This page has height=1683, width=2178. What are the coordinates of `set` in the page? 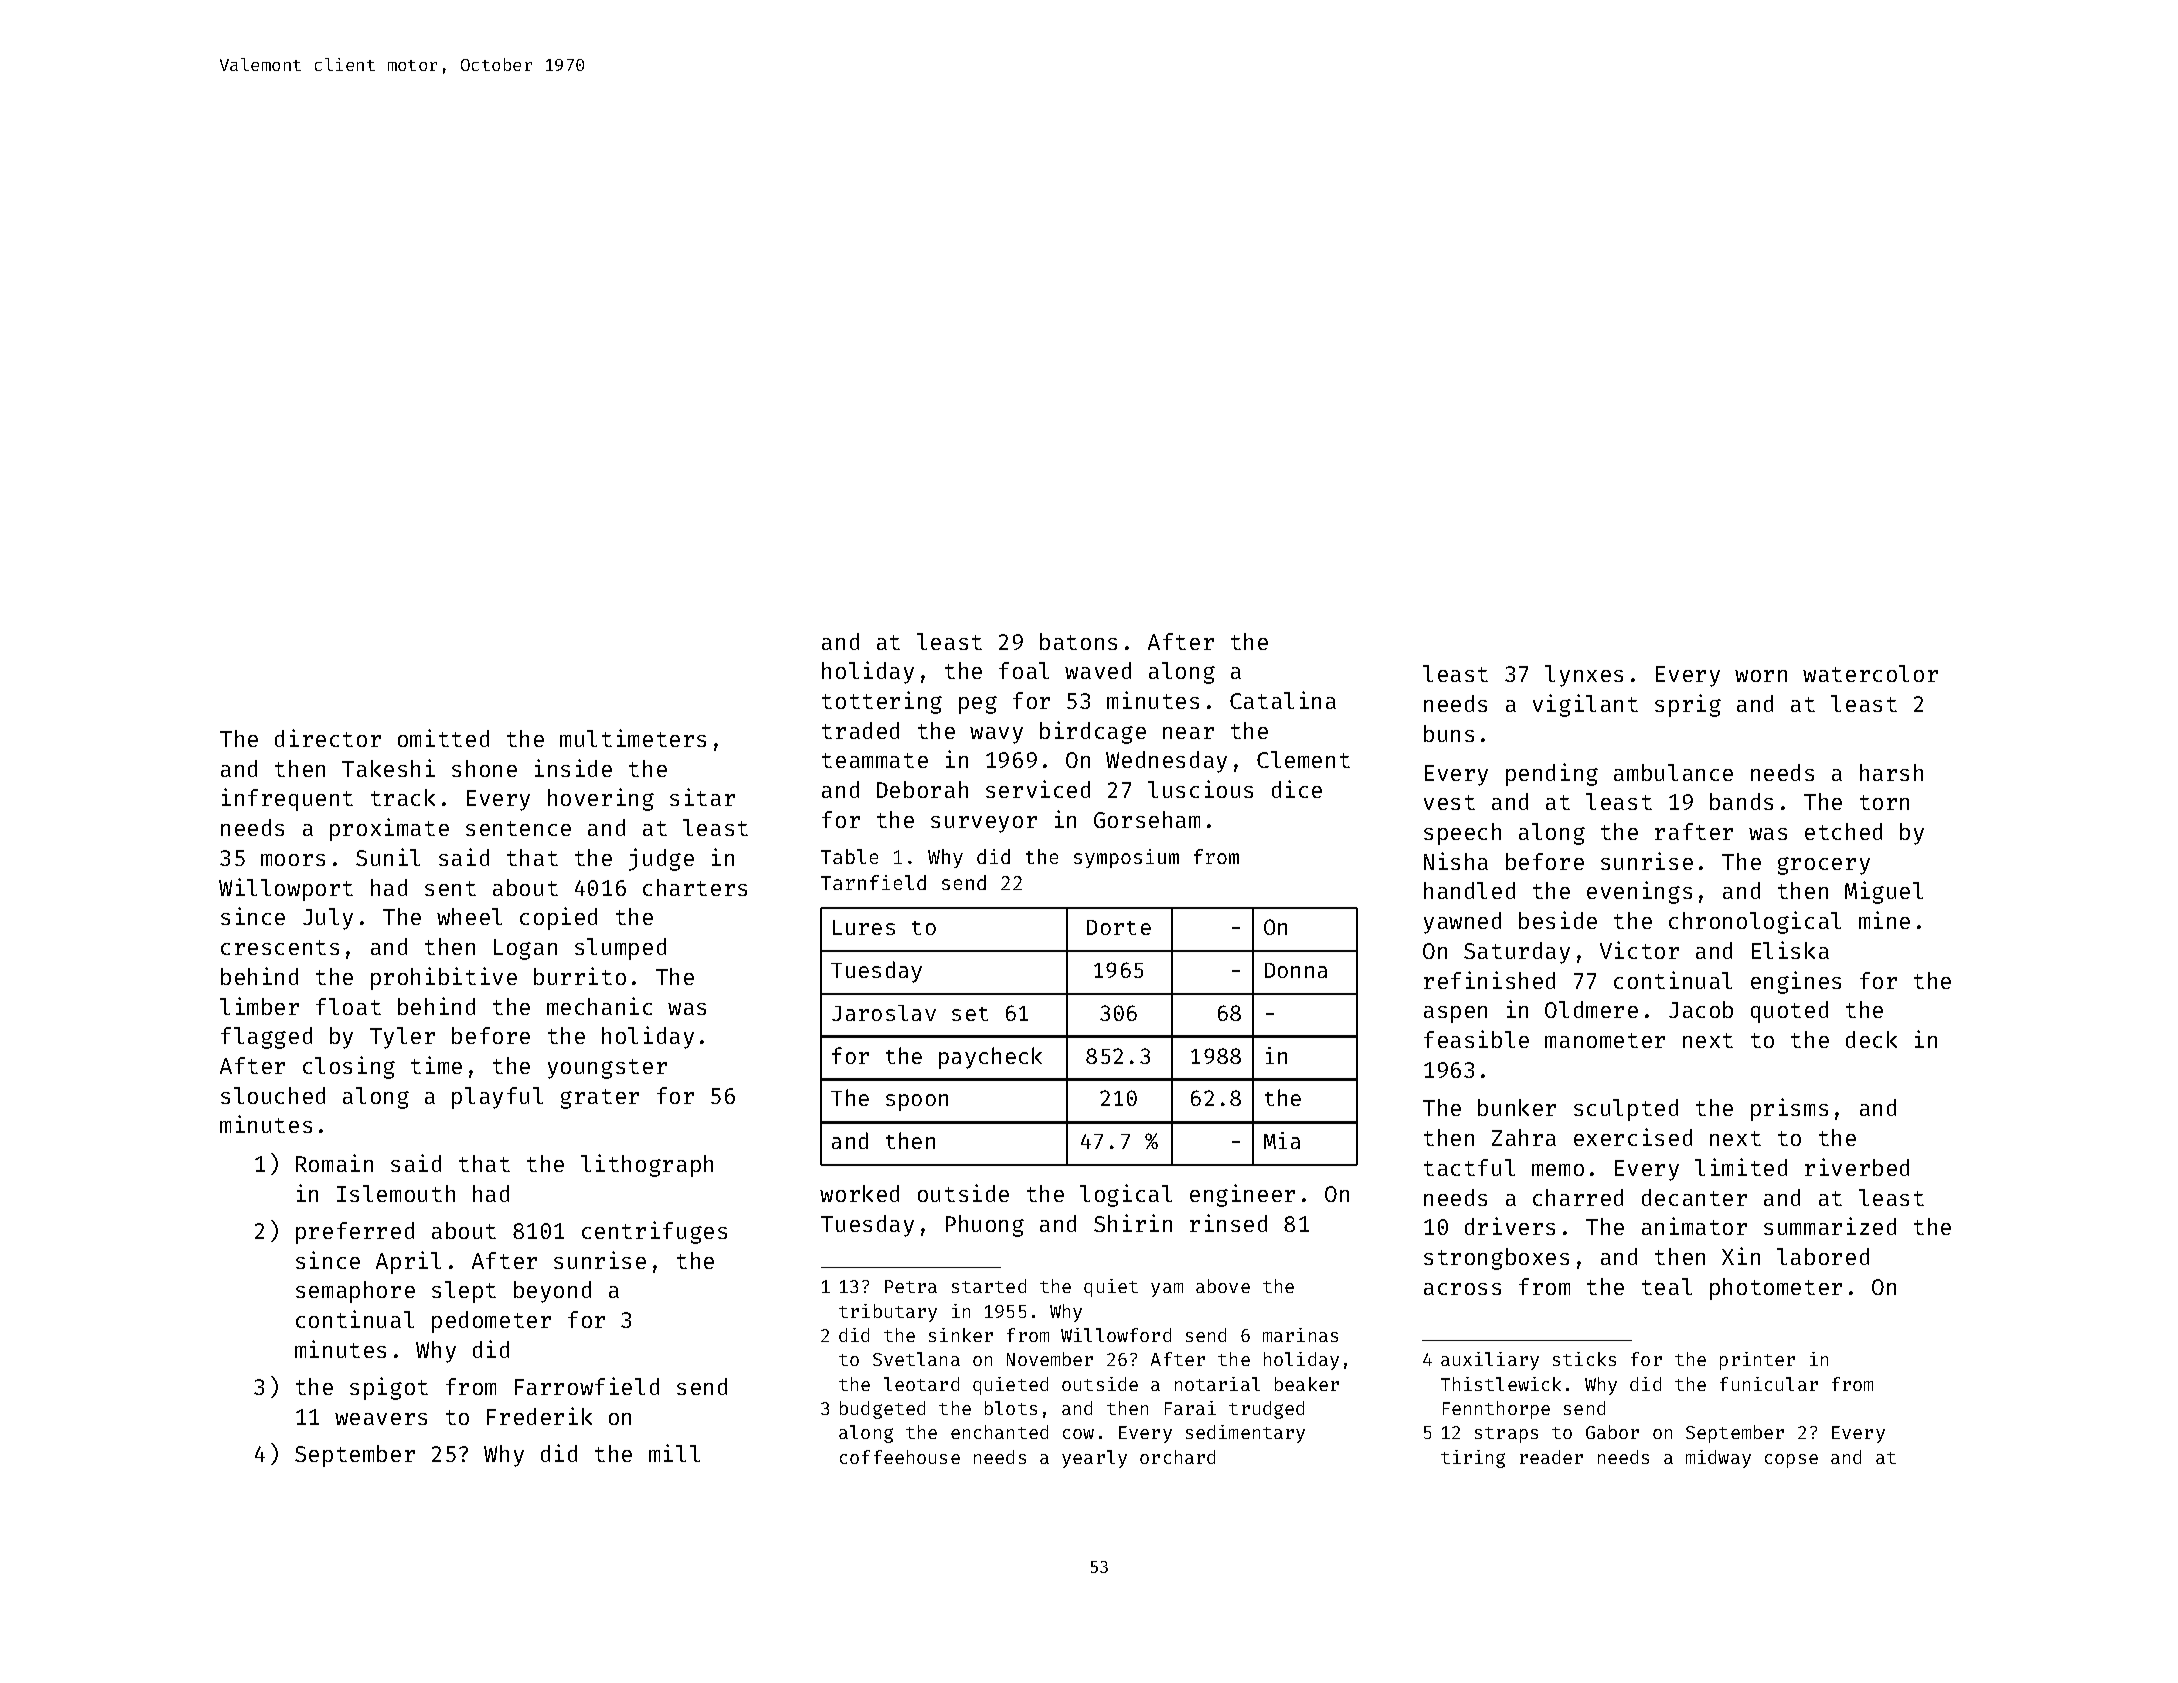 It's located at (970, 1014).
